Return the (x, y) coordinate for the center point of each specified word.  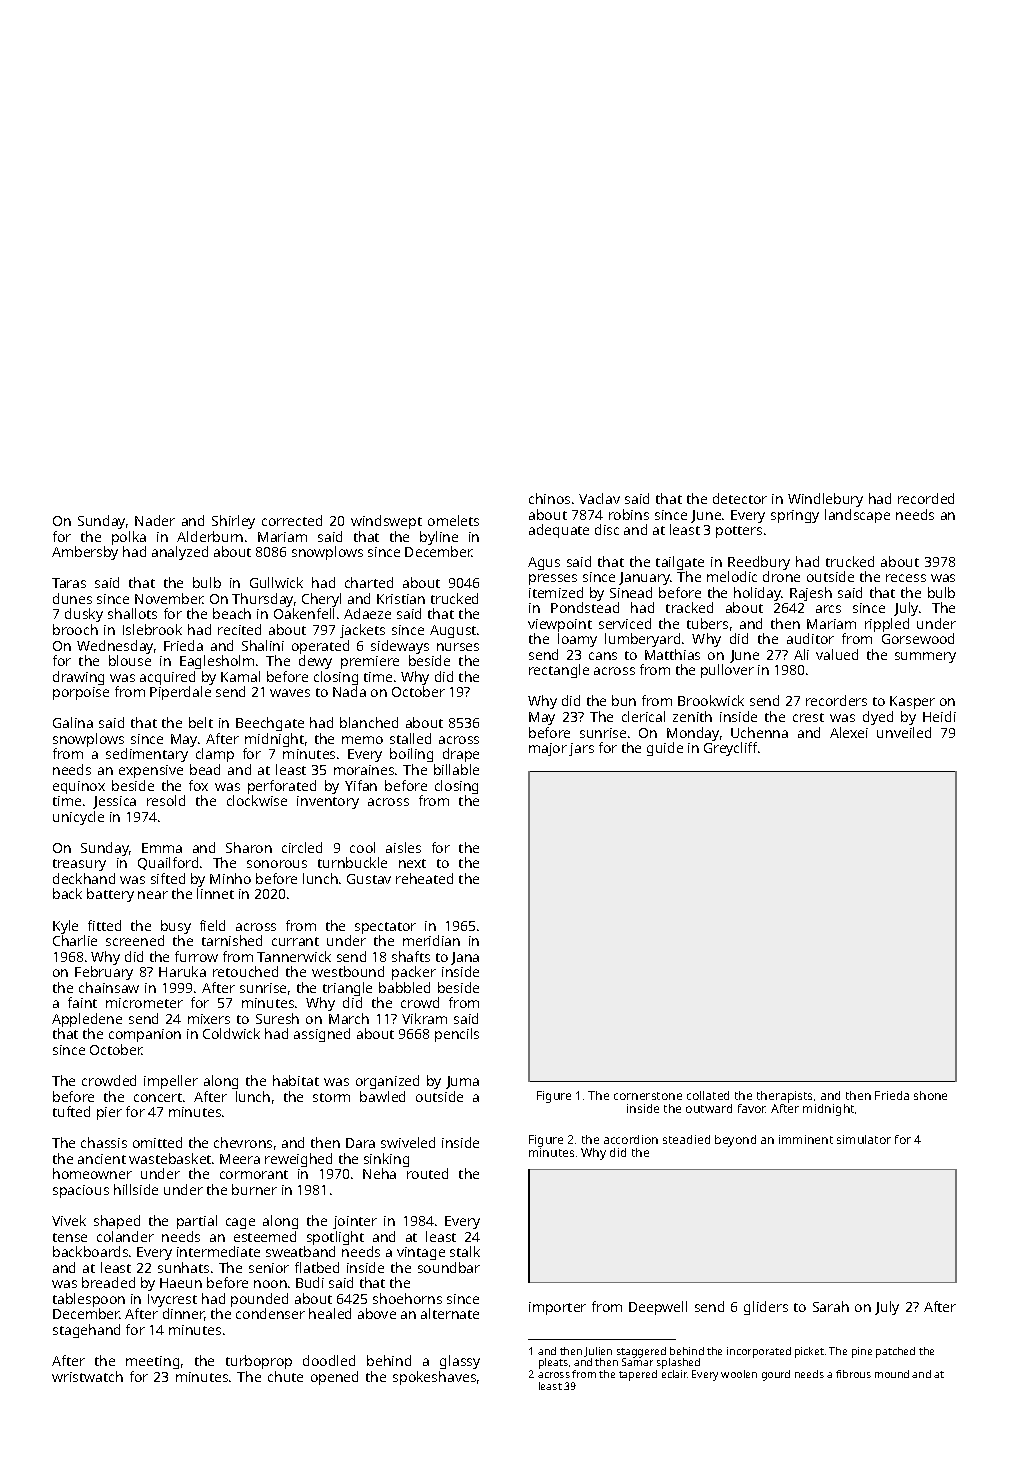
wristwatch (87, 1376)
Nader (155, 520)
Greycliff (730, 749)
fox (198, 785)
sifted (168, 878)
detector (740, 498)
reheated (424, 878)
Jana (465, 958)
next (412, 863)
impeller (171, 1082)
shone (930, 1095)
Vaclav (599, 498)
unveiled (904, 732)
